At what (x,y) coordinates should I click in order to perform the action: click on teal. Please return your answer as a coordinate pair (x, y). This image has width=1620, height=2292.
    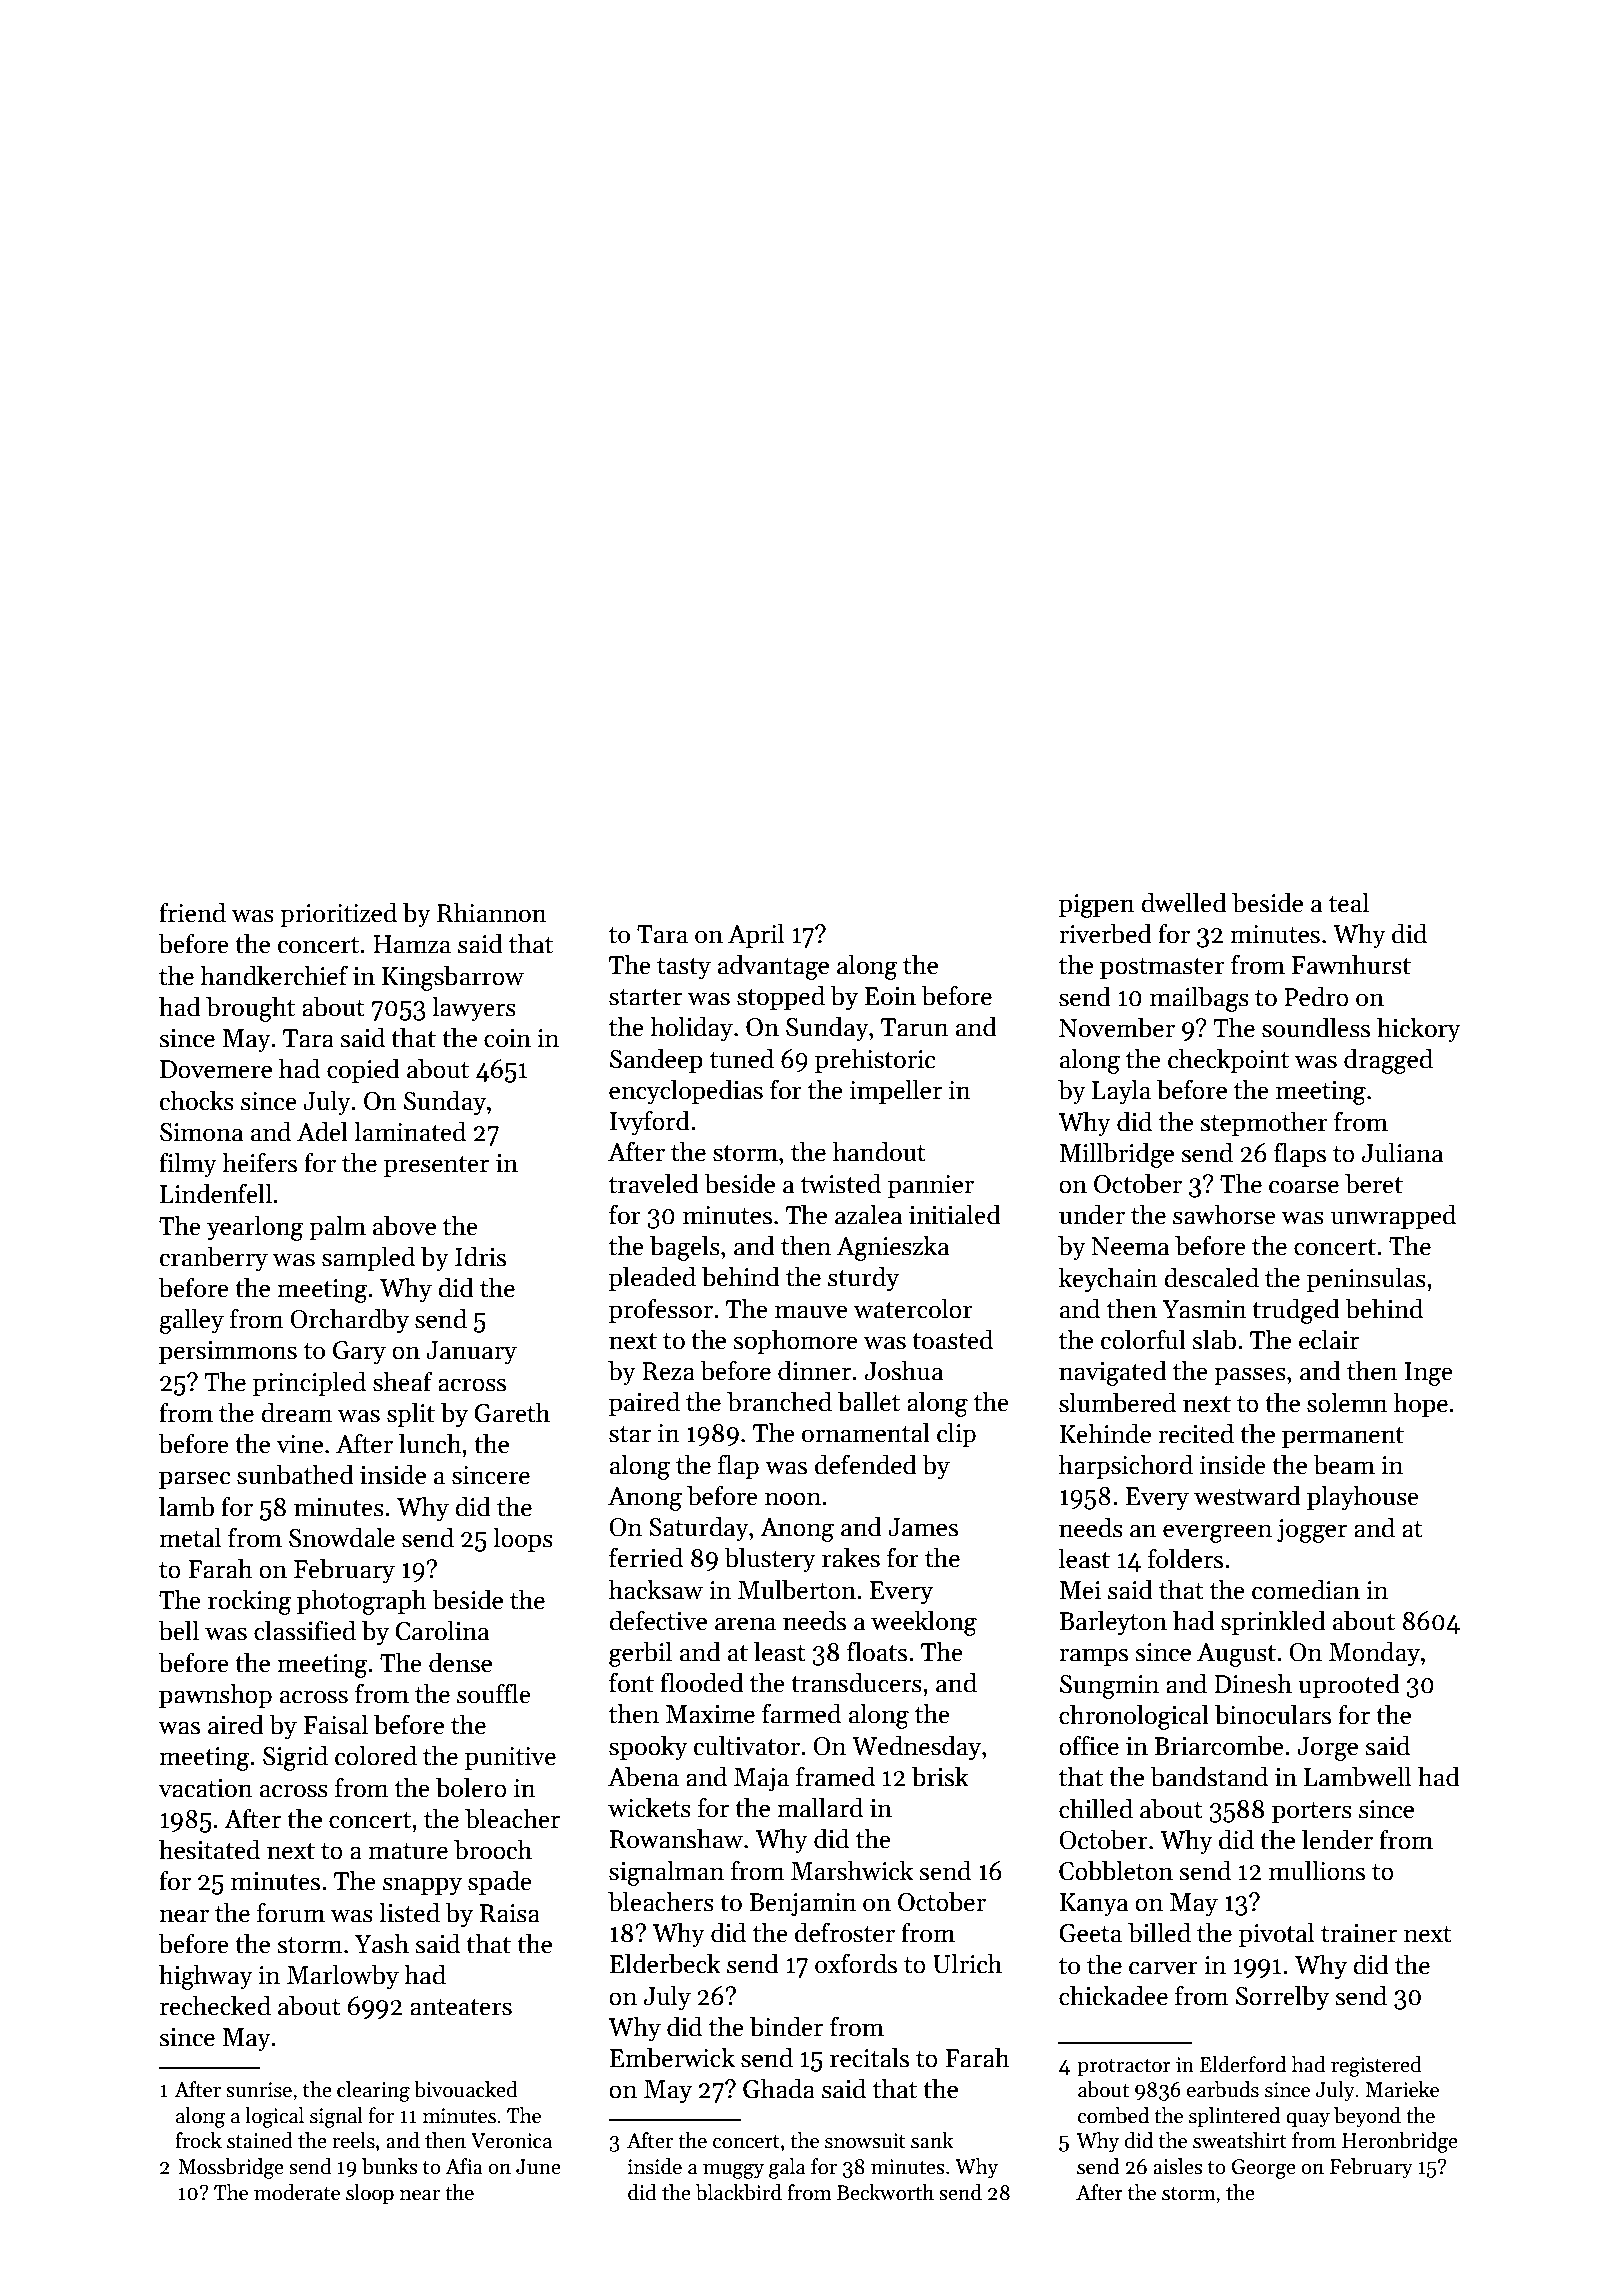
    Looking at the image, I should click on (1349, 902).
